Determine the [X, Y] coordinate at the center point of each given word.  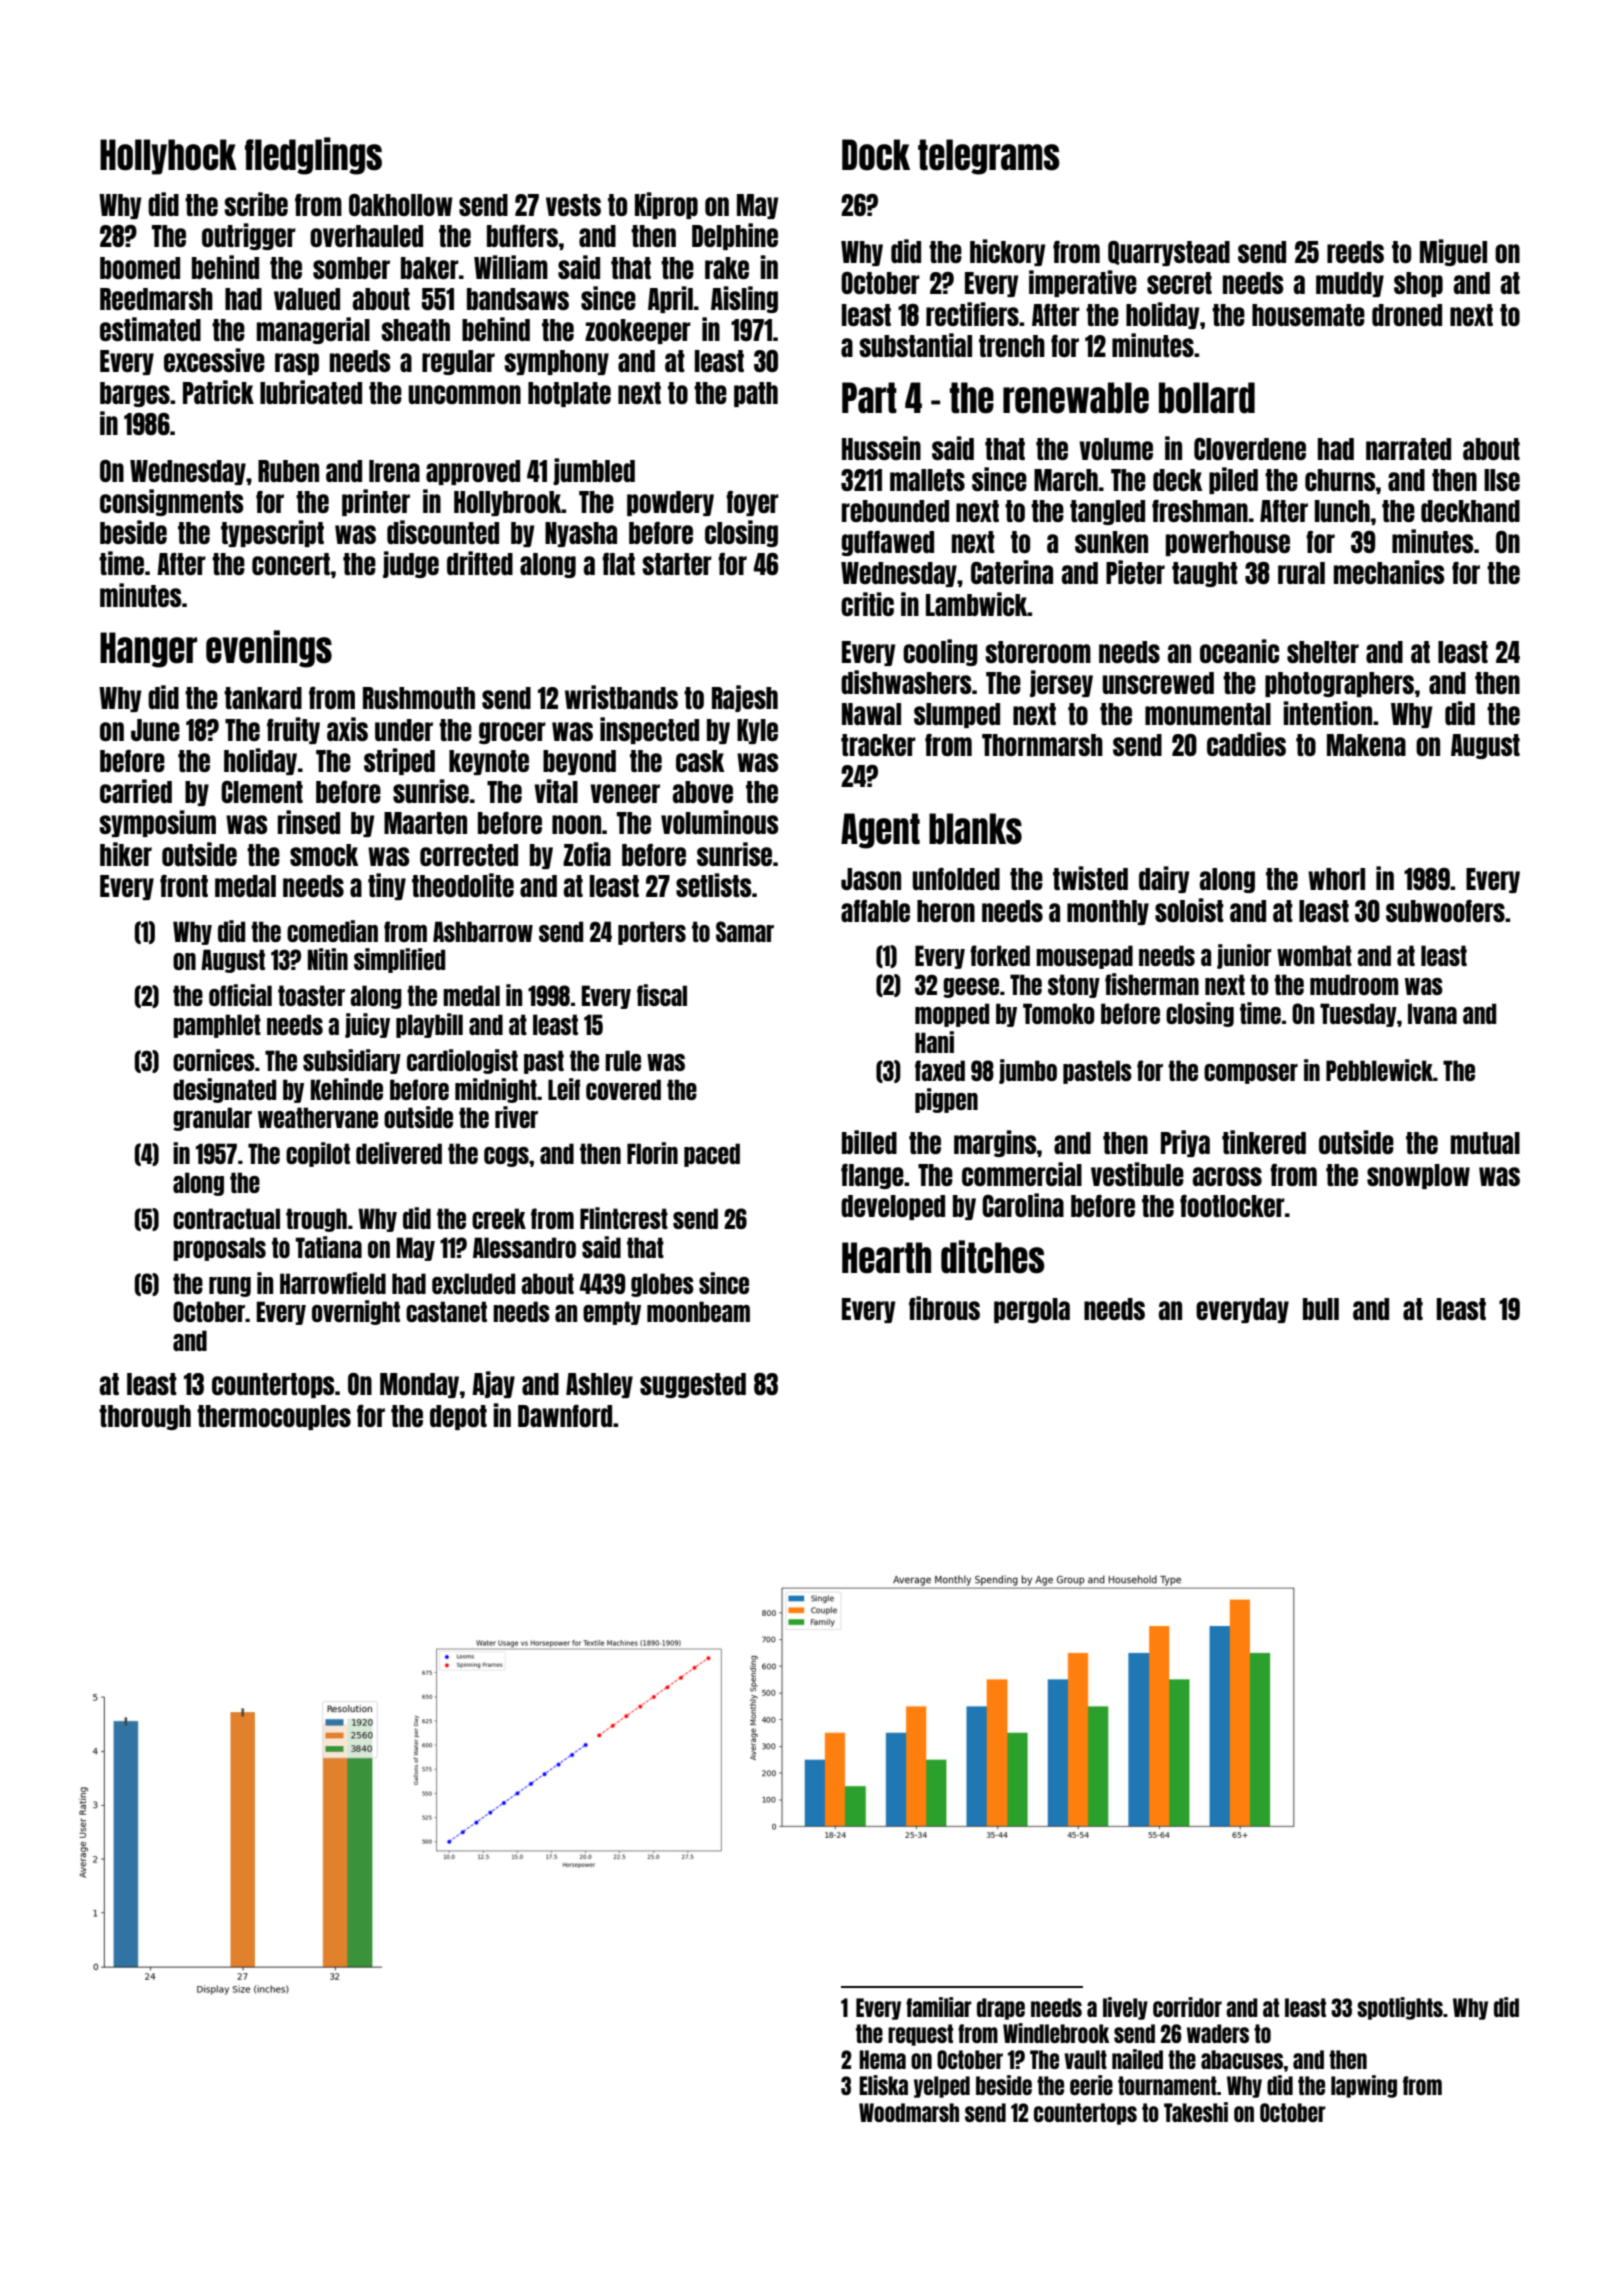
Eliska [883, 2085]
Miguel [1453, 252]
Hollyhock [168, 157]
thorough [145, 1417]
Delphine [735, 236]
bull [1321, 1309]
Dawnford [565, 1416]
